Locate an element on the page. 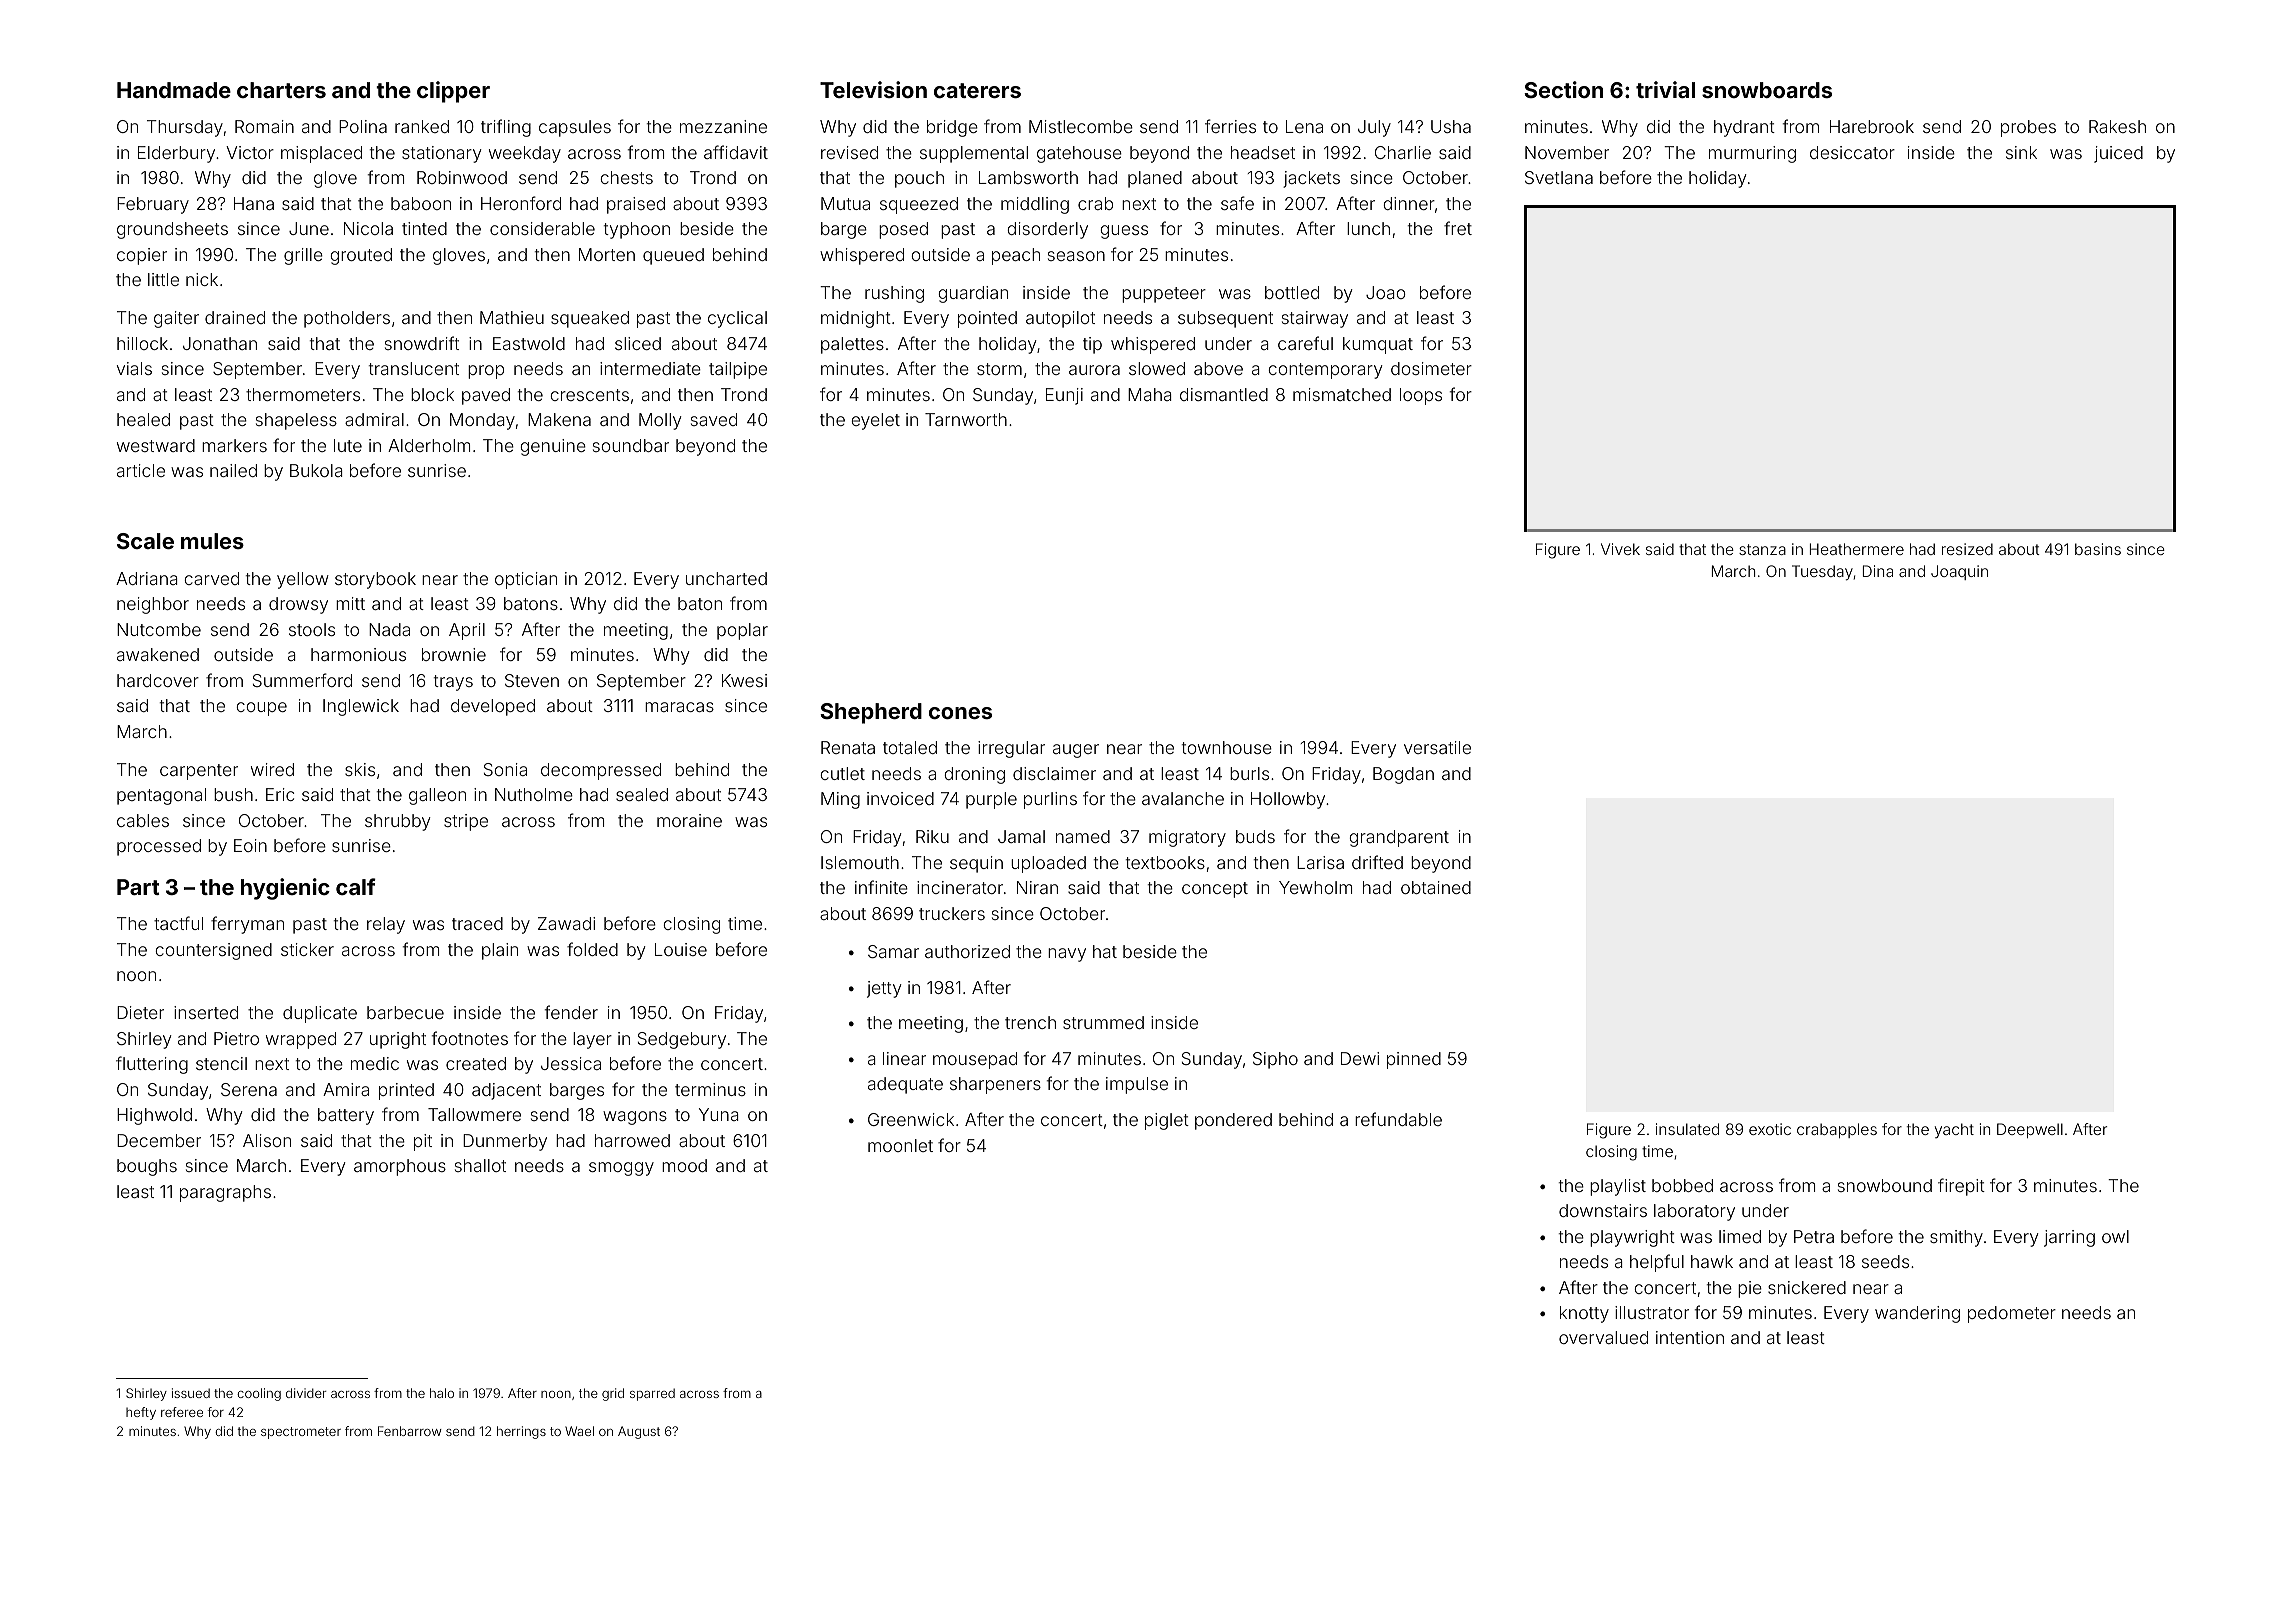 Image resolution: width=2292 pixels, height=1620 pixels. sparred is located at coordinates (652, 1394).
